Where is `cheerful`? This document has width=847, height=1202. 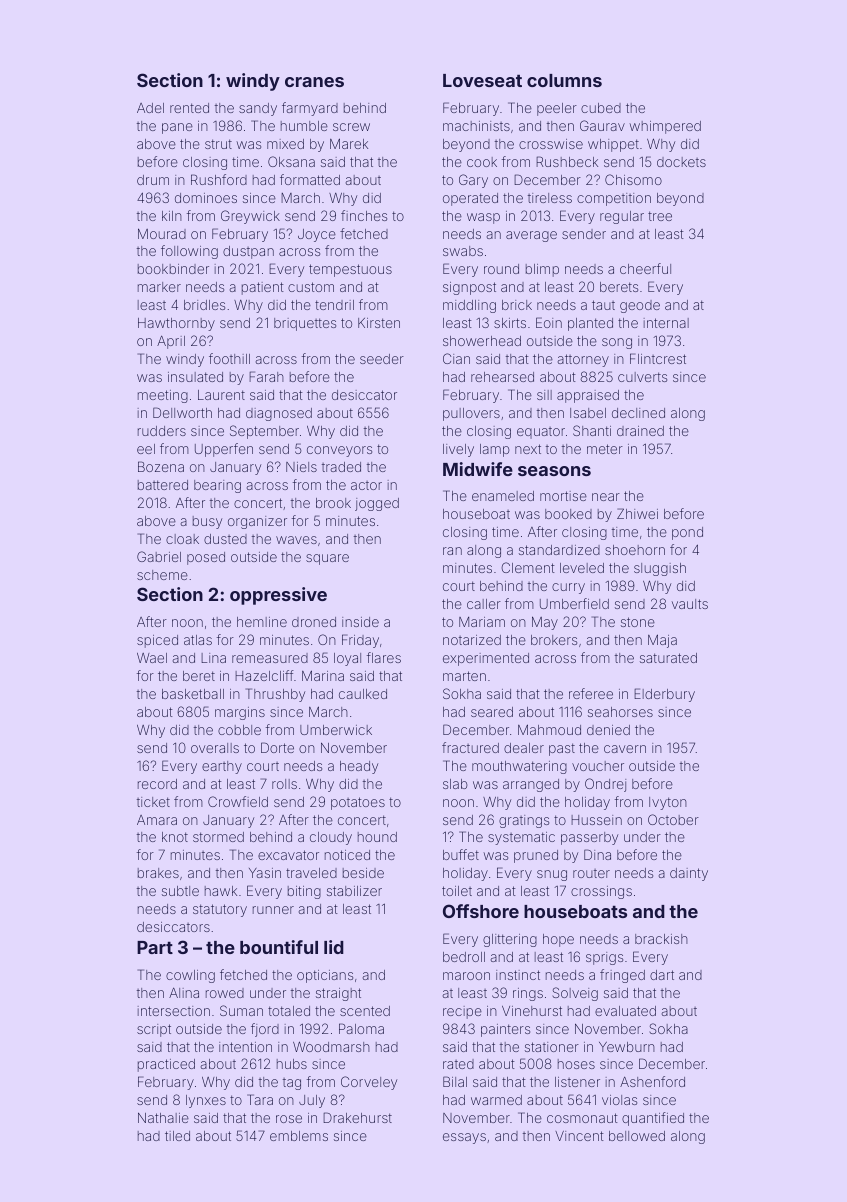 cheerful is located at coordinates (645, 268).
